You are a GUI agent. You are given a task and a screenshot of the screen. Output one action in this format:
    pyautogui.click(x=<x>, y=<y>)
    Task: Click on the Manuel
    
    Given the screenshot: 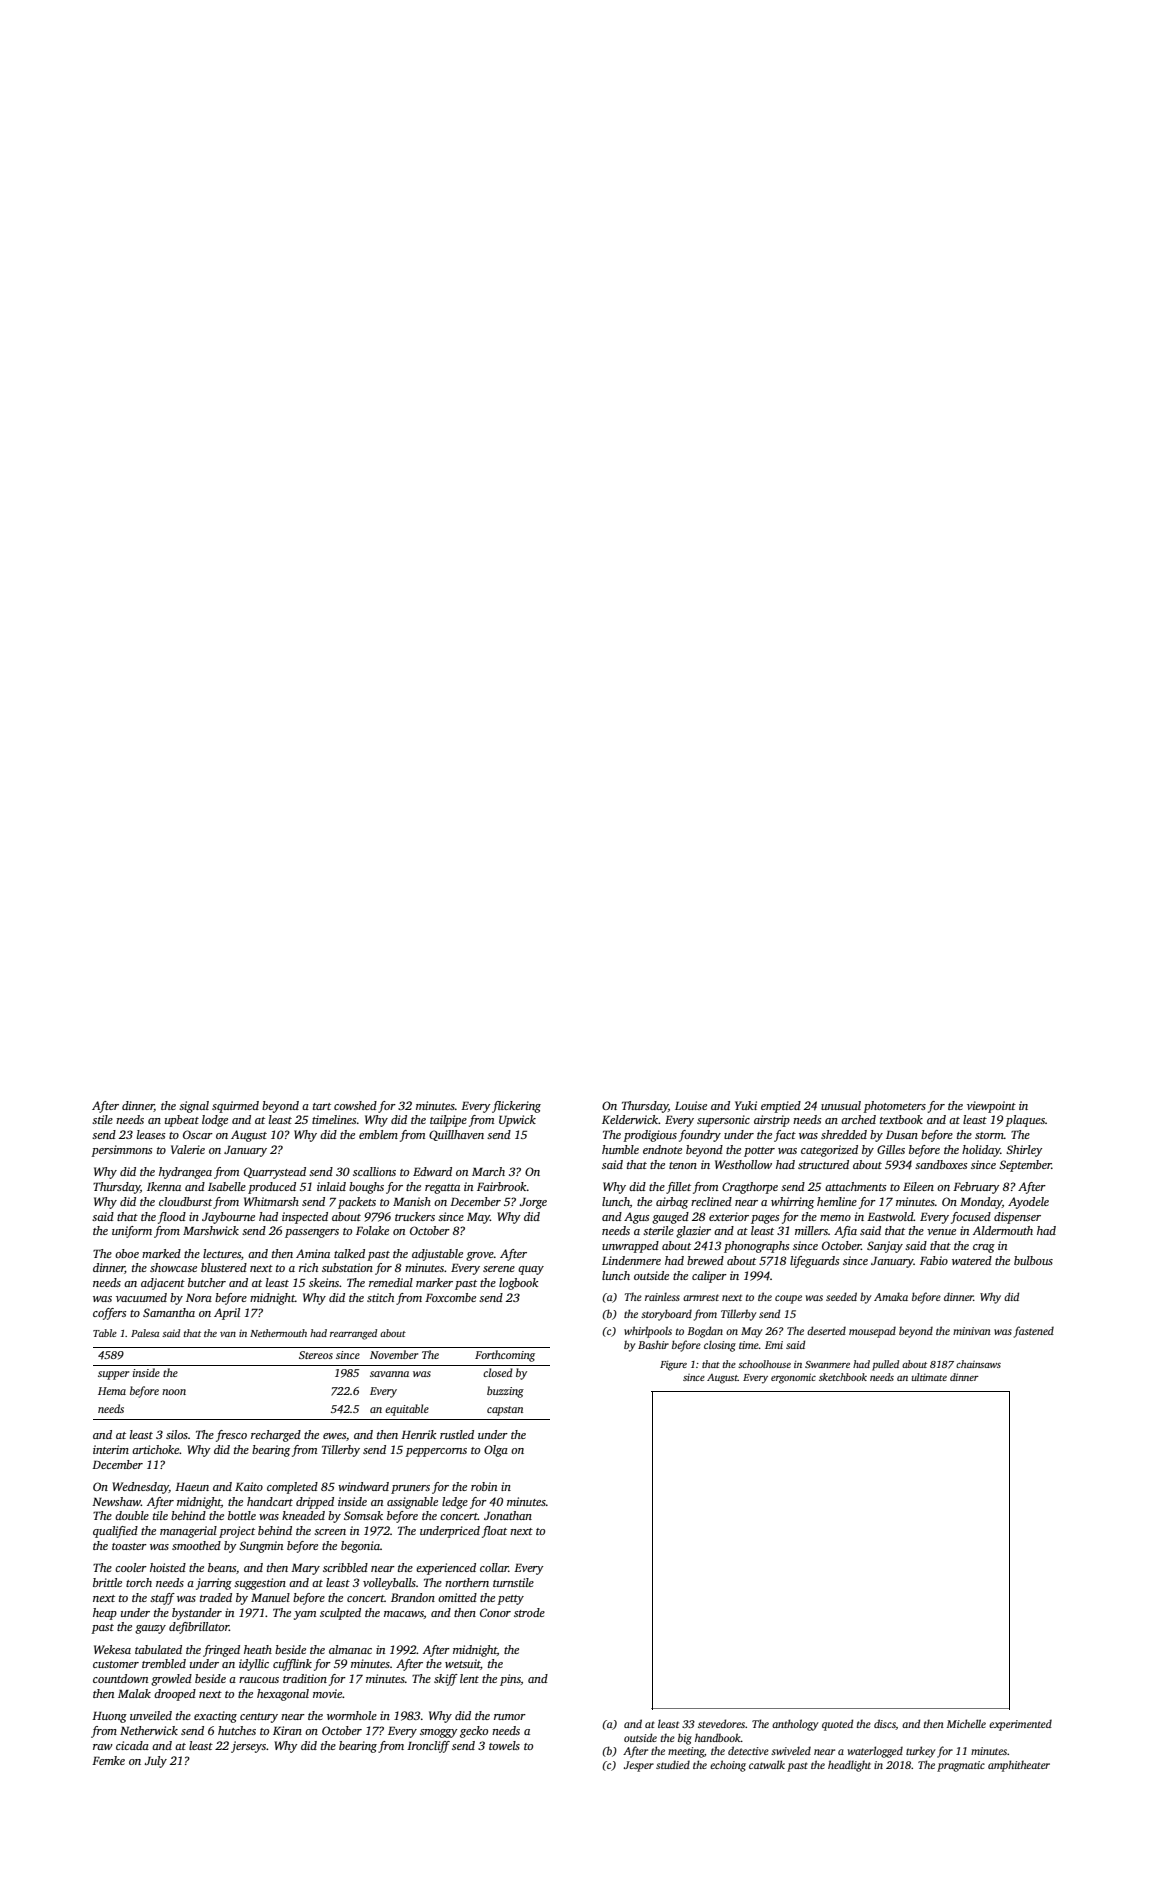 What is the action you would take?
    pyautogui.click(x=270, y=1597)
